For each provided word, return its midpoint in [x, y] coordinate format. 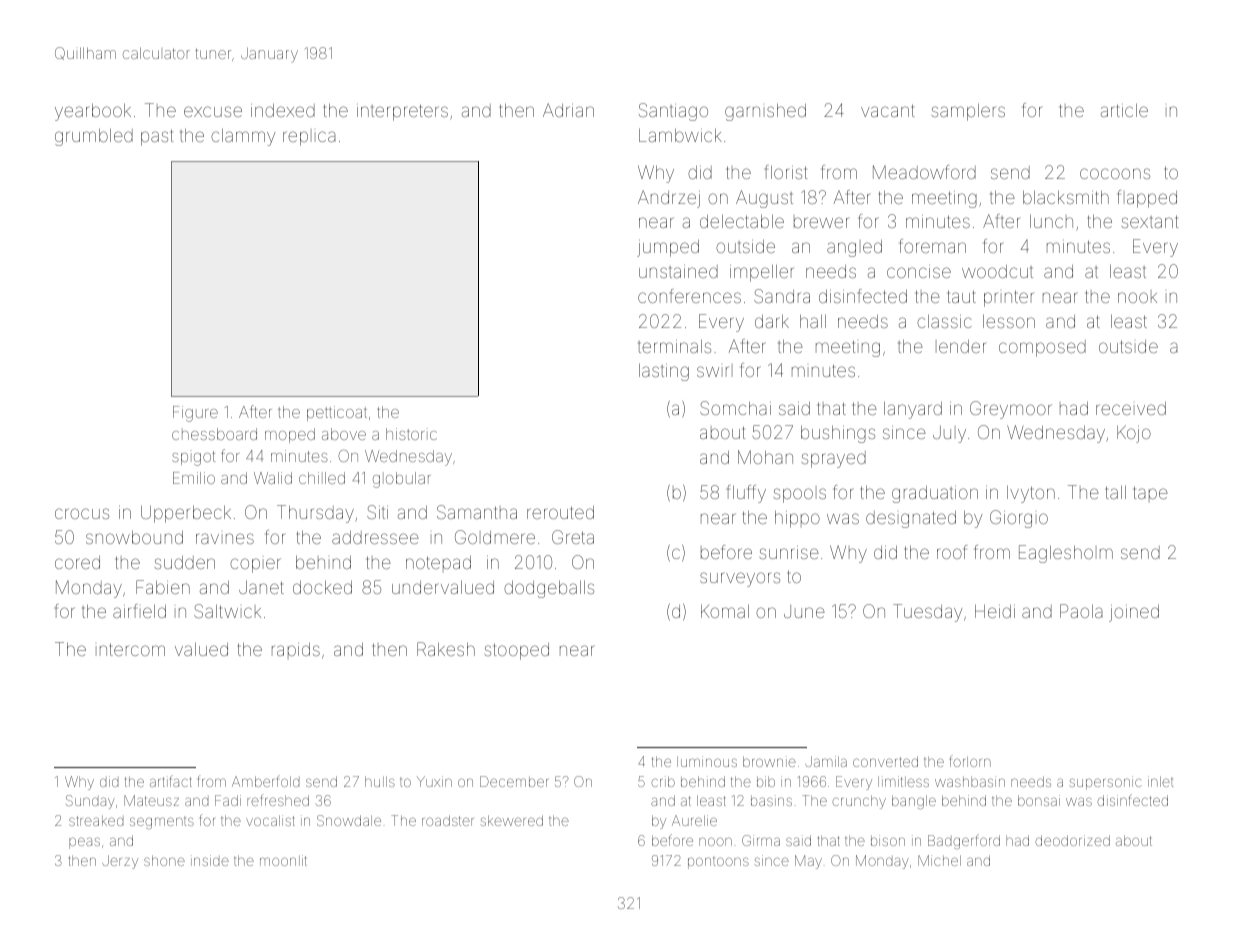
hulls [380, 781]
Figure [195, 414]
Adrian [568, 110]
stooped [517, 651]
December [514, 781]
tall [1116, 492]
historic [411, 434]
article [1124, 110]
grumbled [94, 137]
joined [1134, 613]
